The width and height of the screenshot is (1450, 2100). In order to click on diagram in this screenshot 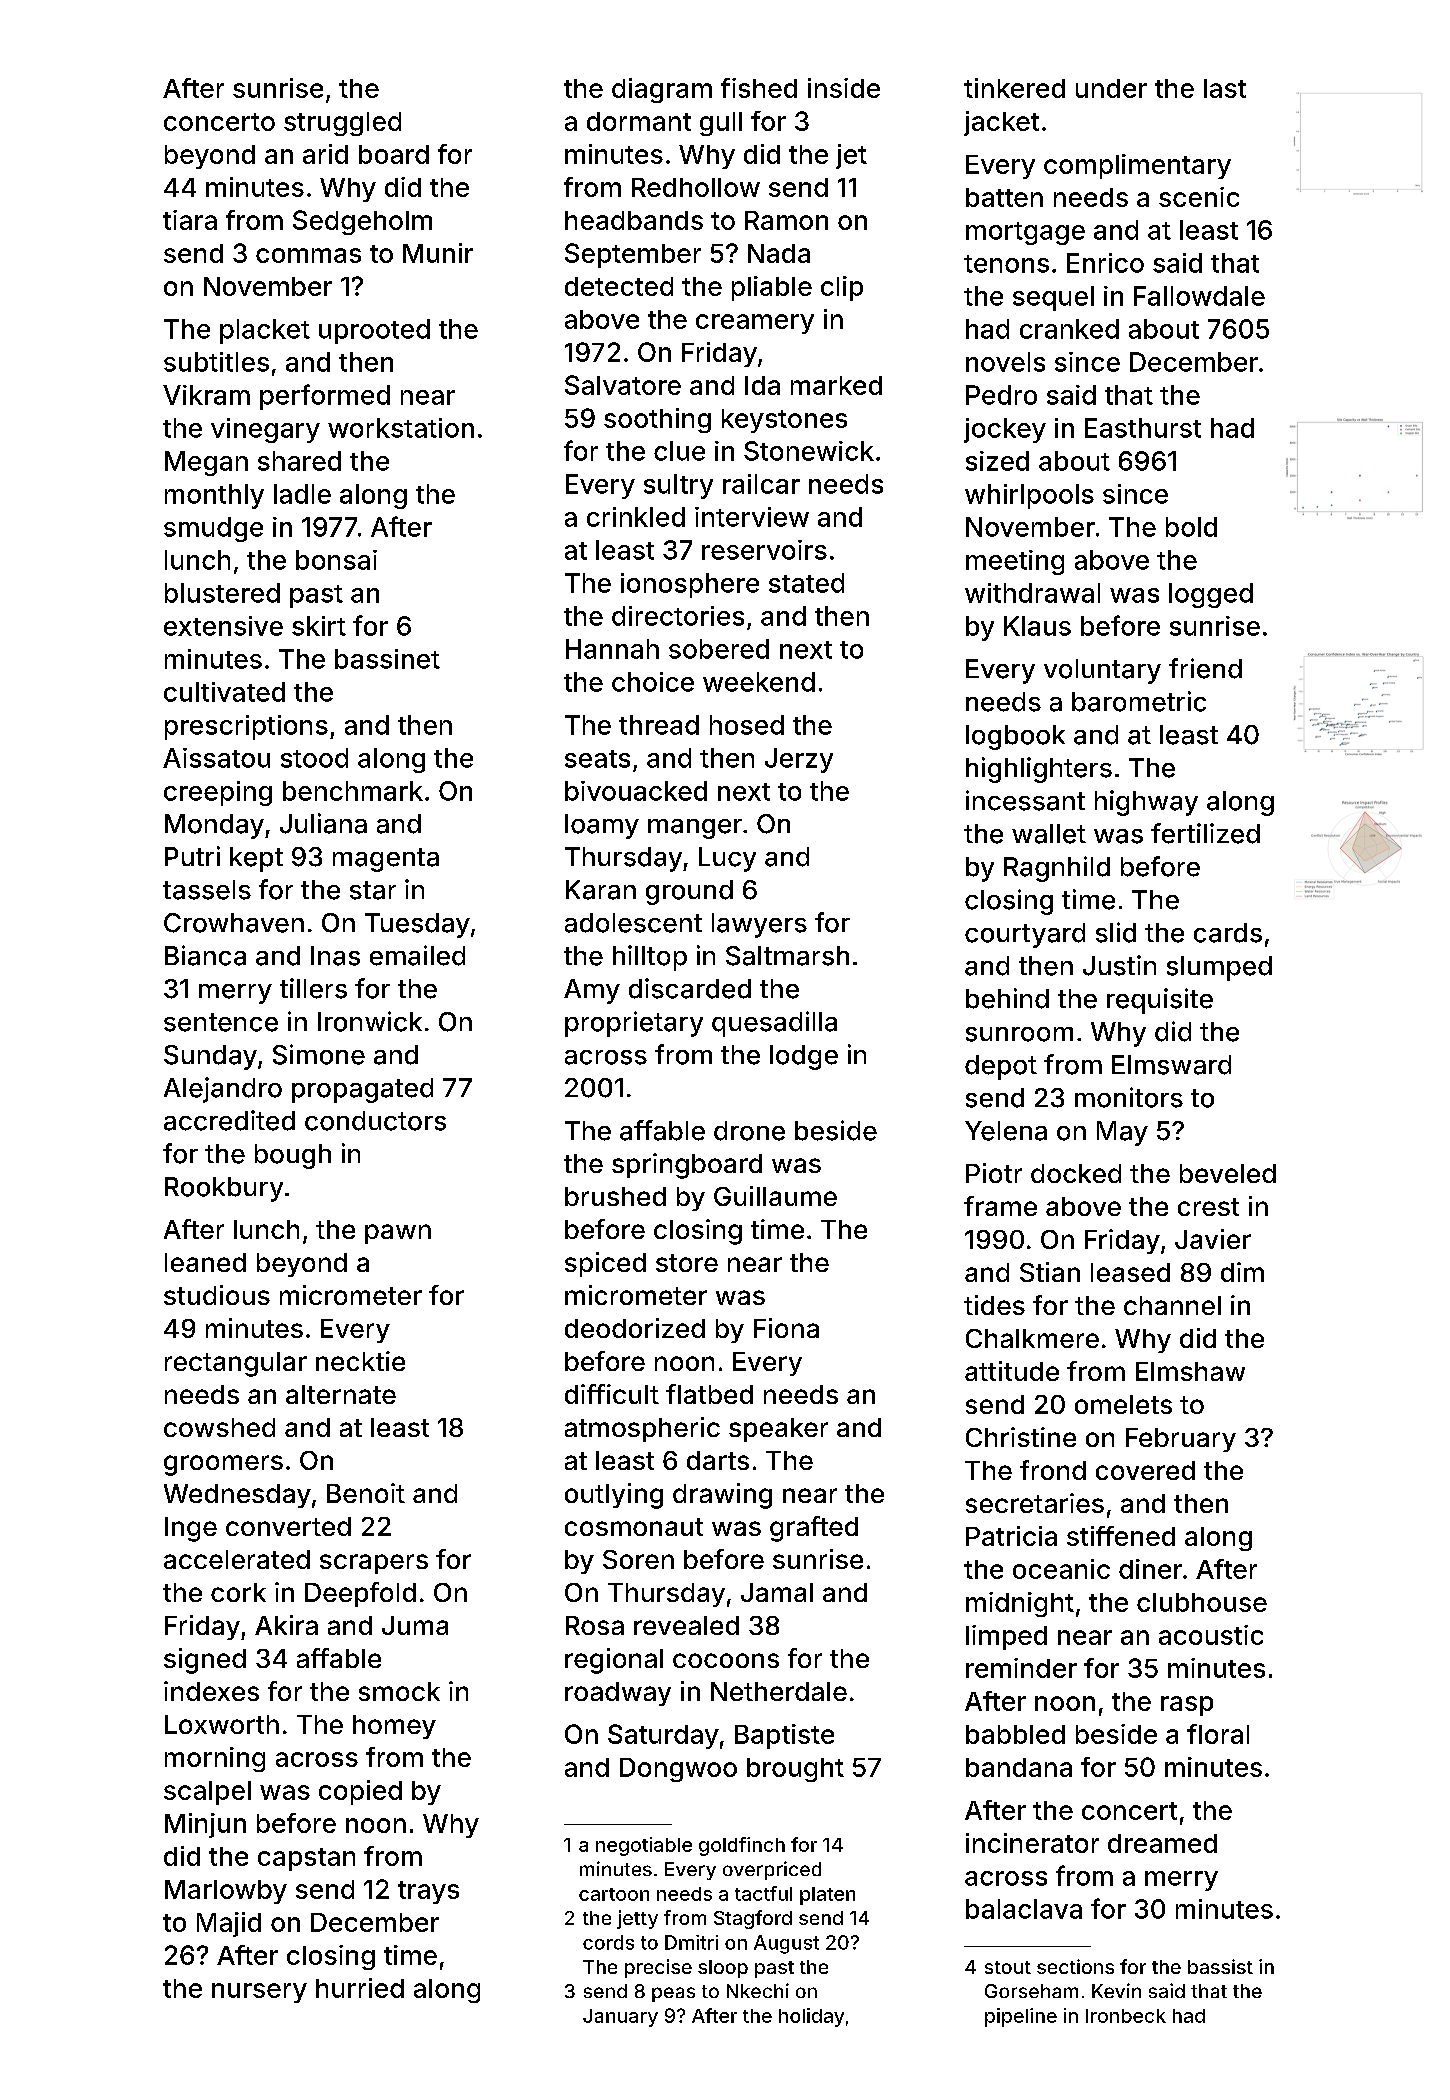, I will do `click(662, 90)`.
